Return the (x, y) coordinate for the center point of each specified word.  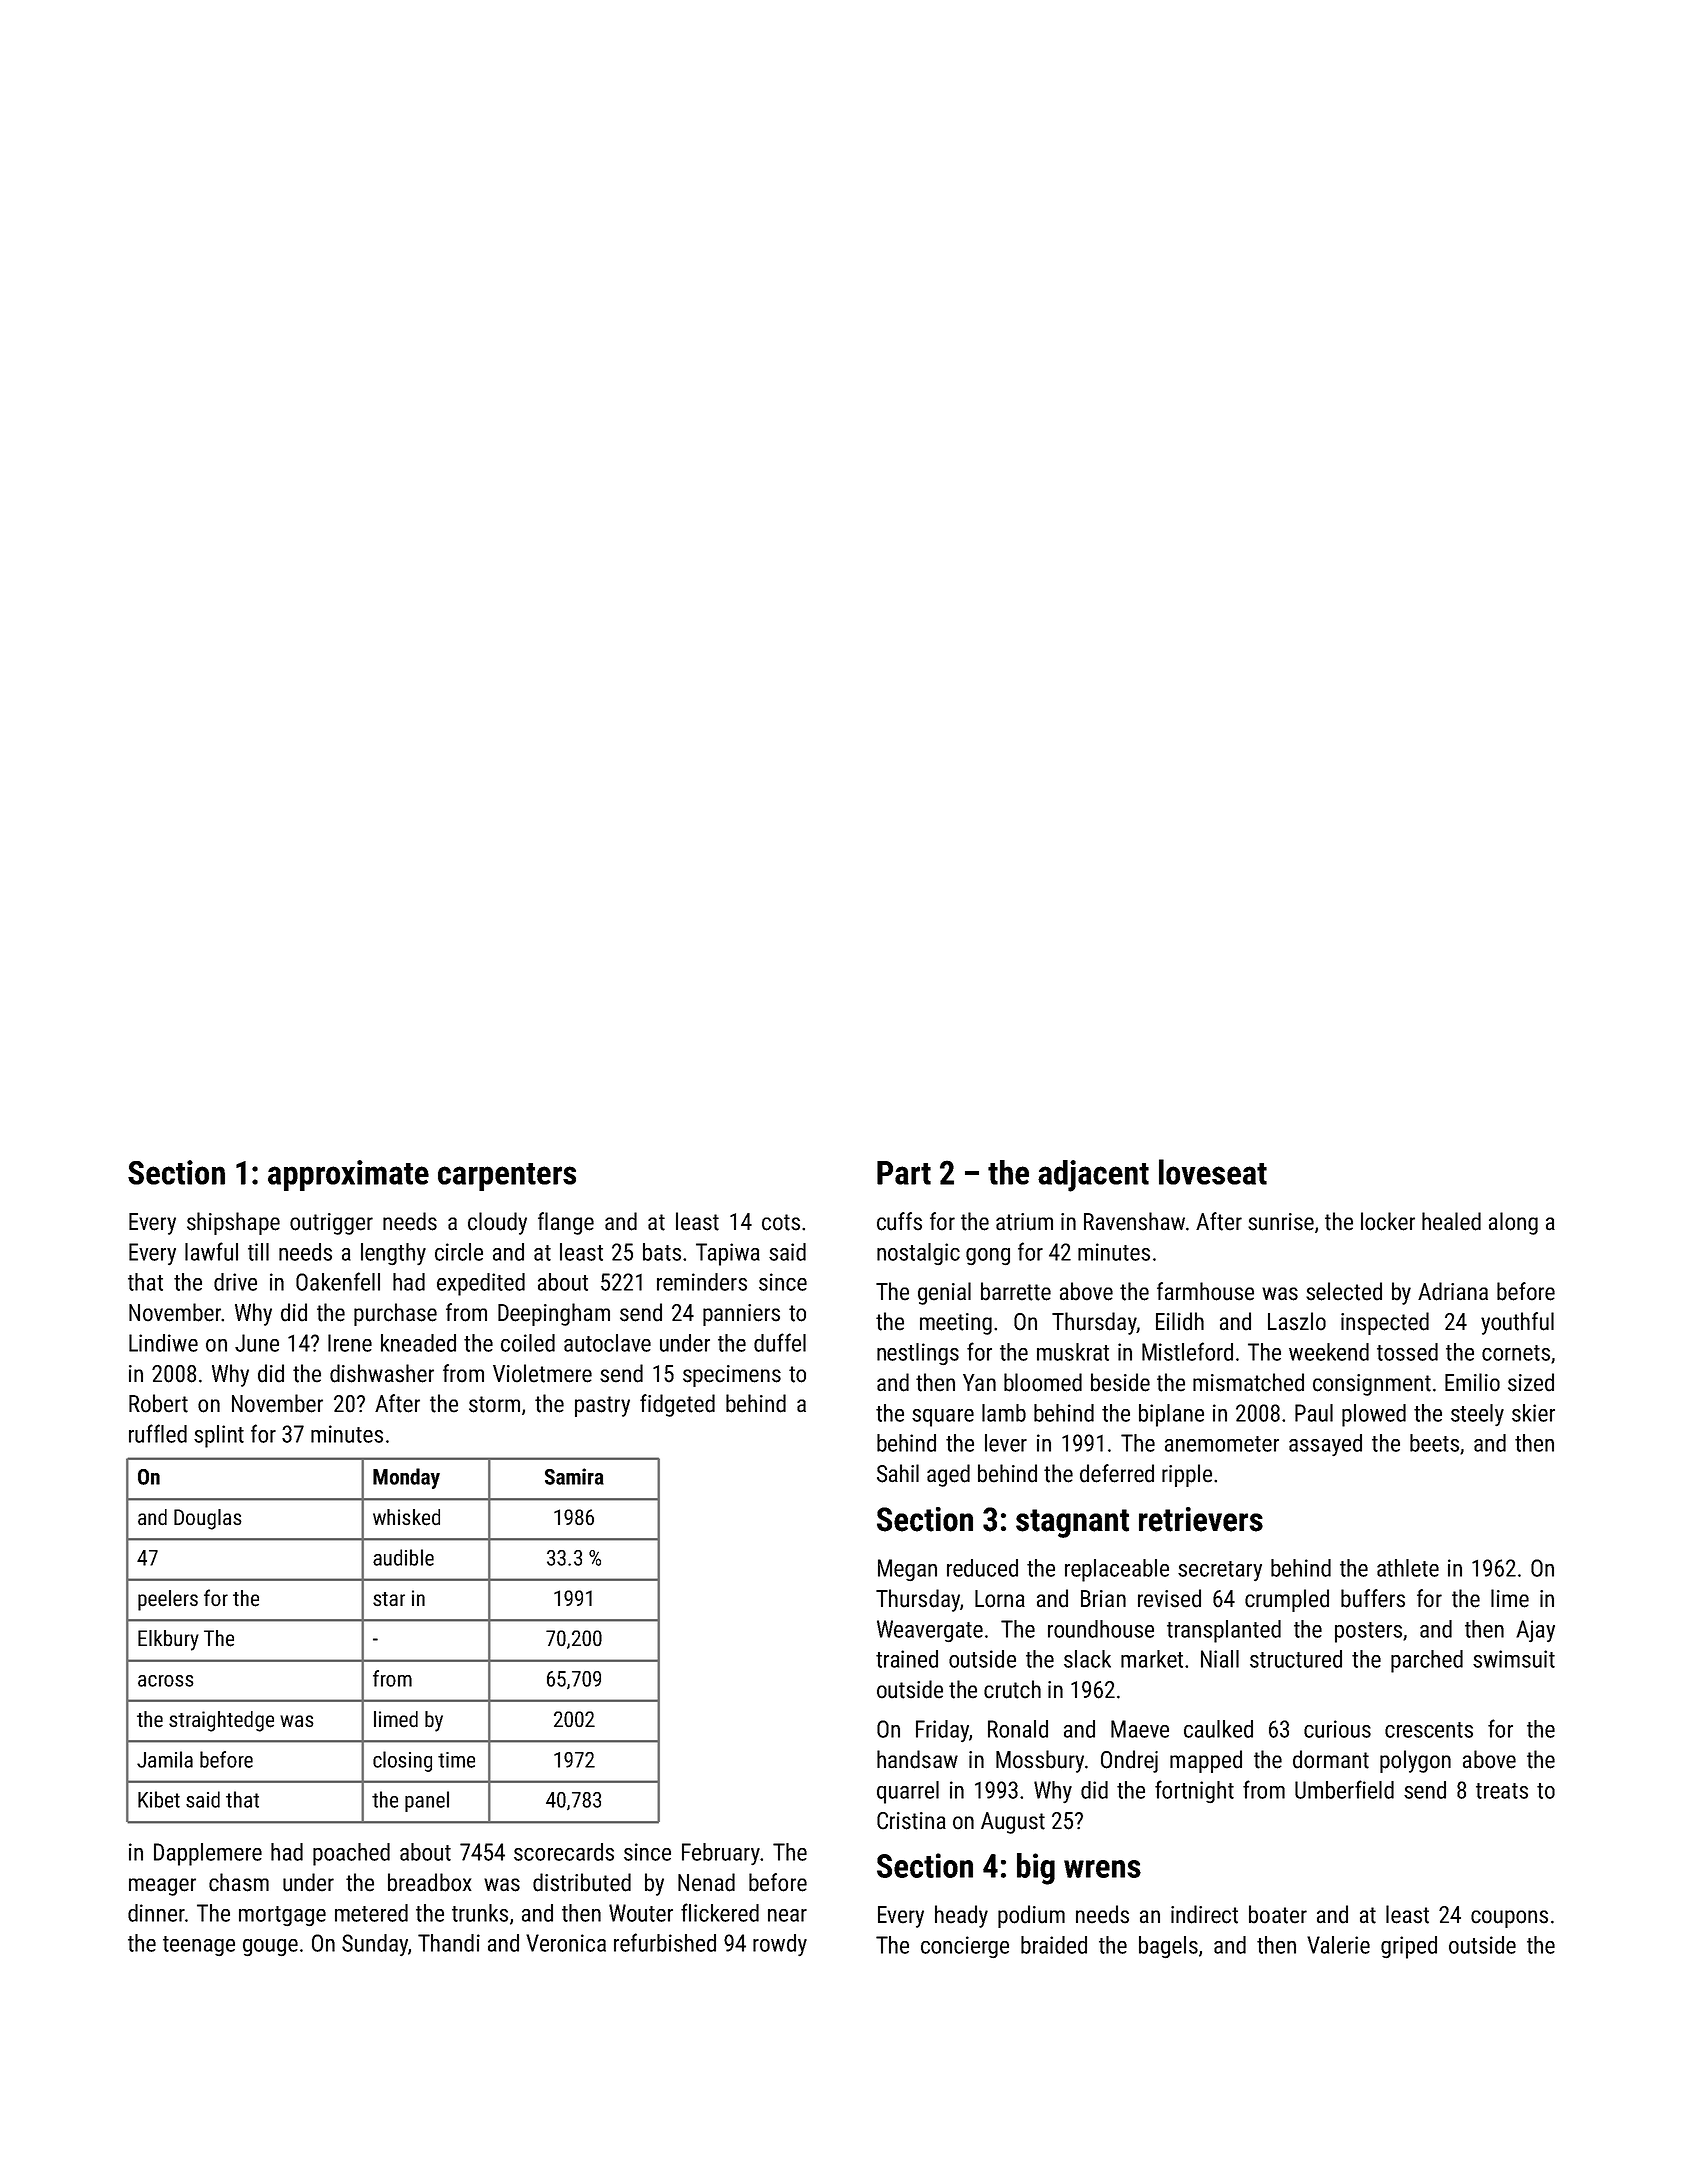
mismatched (1248, 1382)
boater (1278, 1914)
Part (904, 1173)
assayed (1325, 1445)
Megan (907, 1570)
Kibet (159, 1799)
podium (1031, 1916)
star (389, 1599)
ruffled (158, 1433)
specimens (732, 1376)
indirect (1204, 1914)
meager (162, 1887)
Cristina (911, 1821)
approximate (348, 1175)
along (1513, 1223)
